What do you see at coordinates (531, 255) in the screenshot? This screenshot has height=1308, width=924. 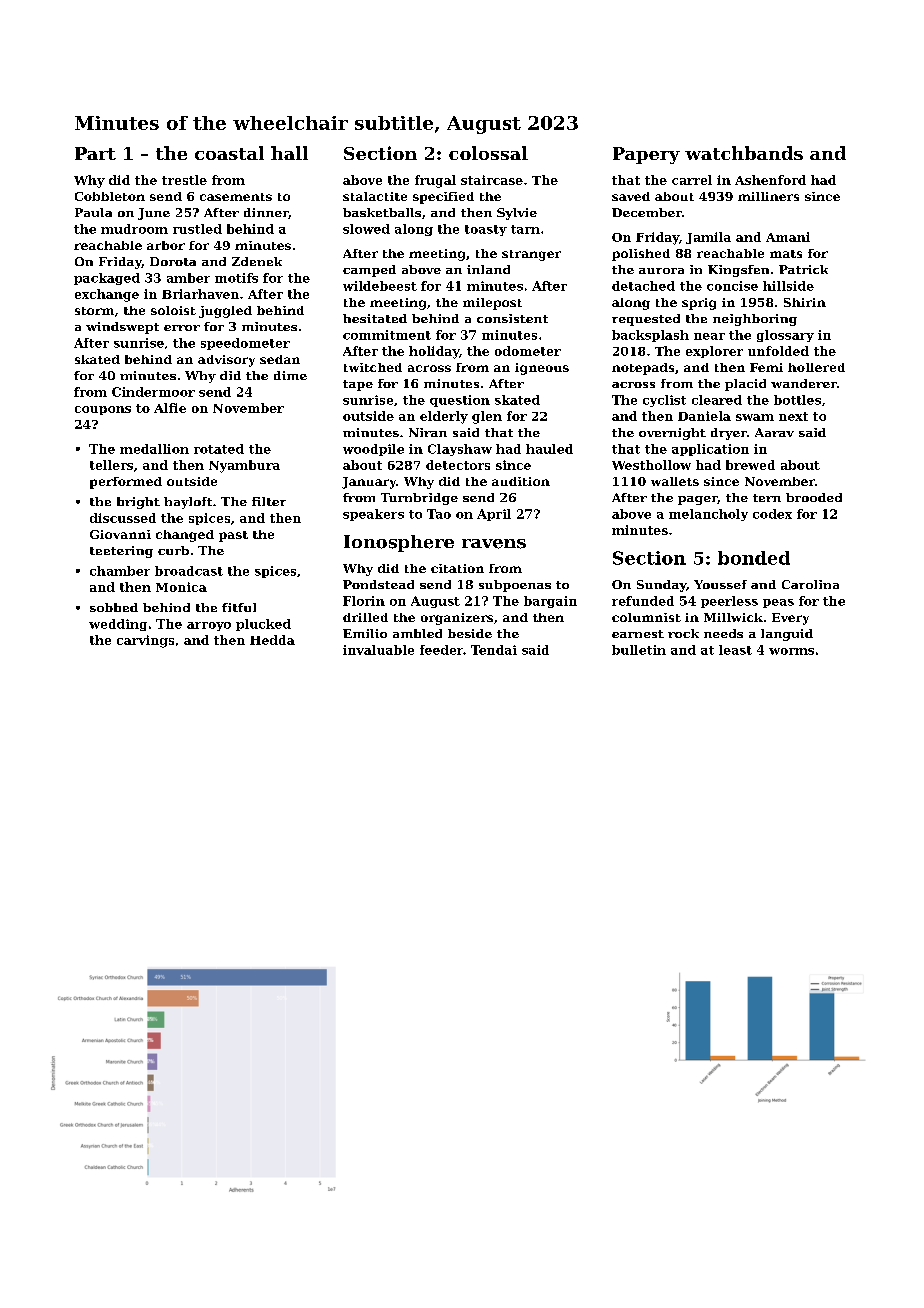 I see `stranger` at bounding box center [531, 255].
